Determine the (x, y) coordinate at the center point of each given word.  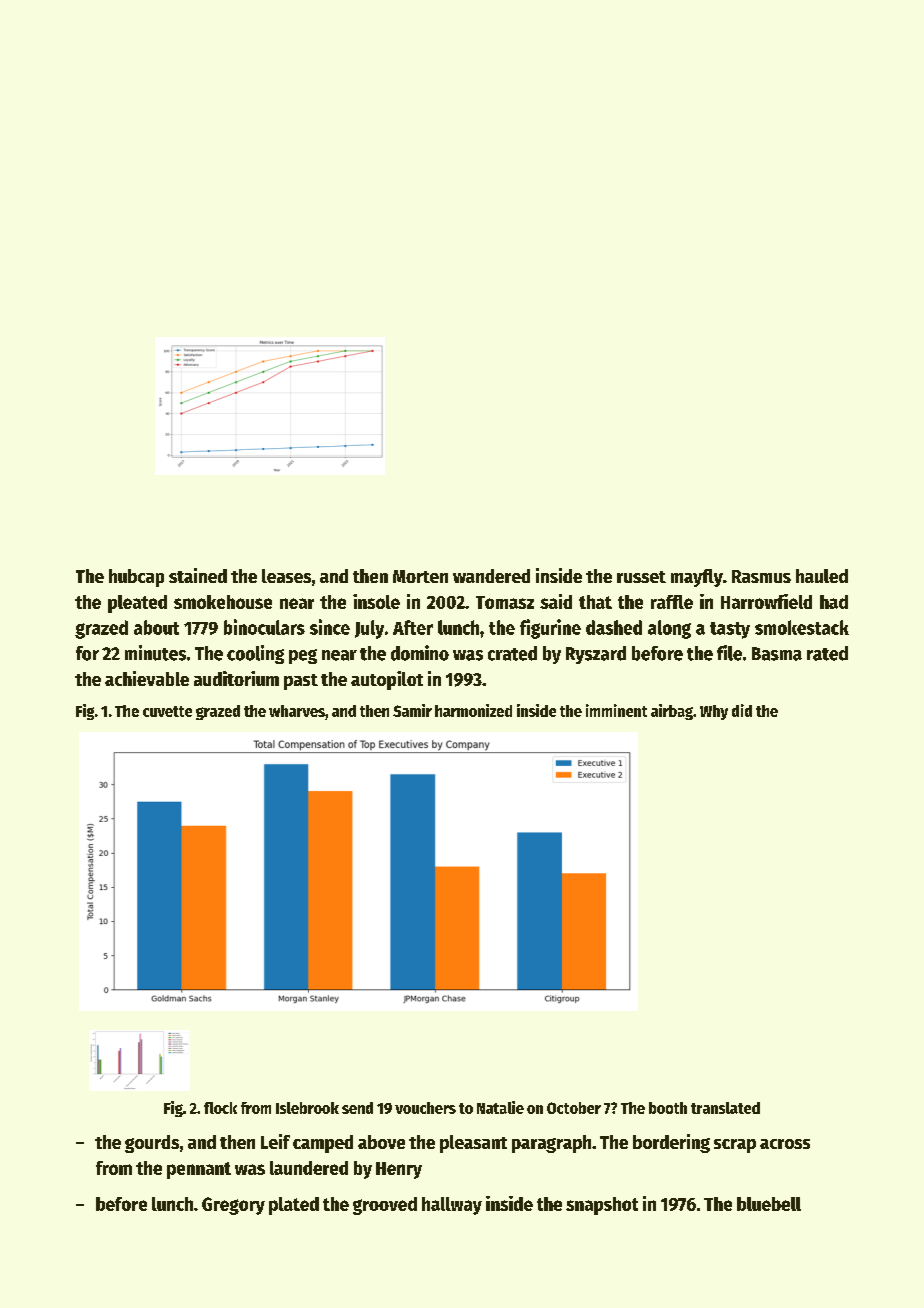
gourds (152, 1144)
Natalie (500, 1107)
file (729, 653)
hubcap (136, 578)
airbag (672, 712)
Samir (412, 710)
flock (220, 1108)
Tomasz (505, 602)
